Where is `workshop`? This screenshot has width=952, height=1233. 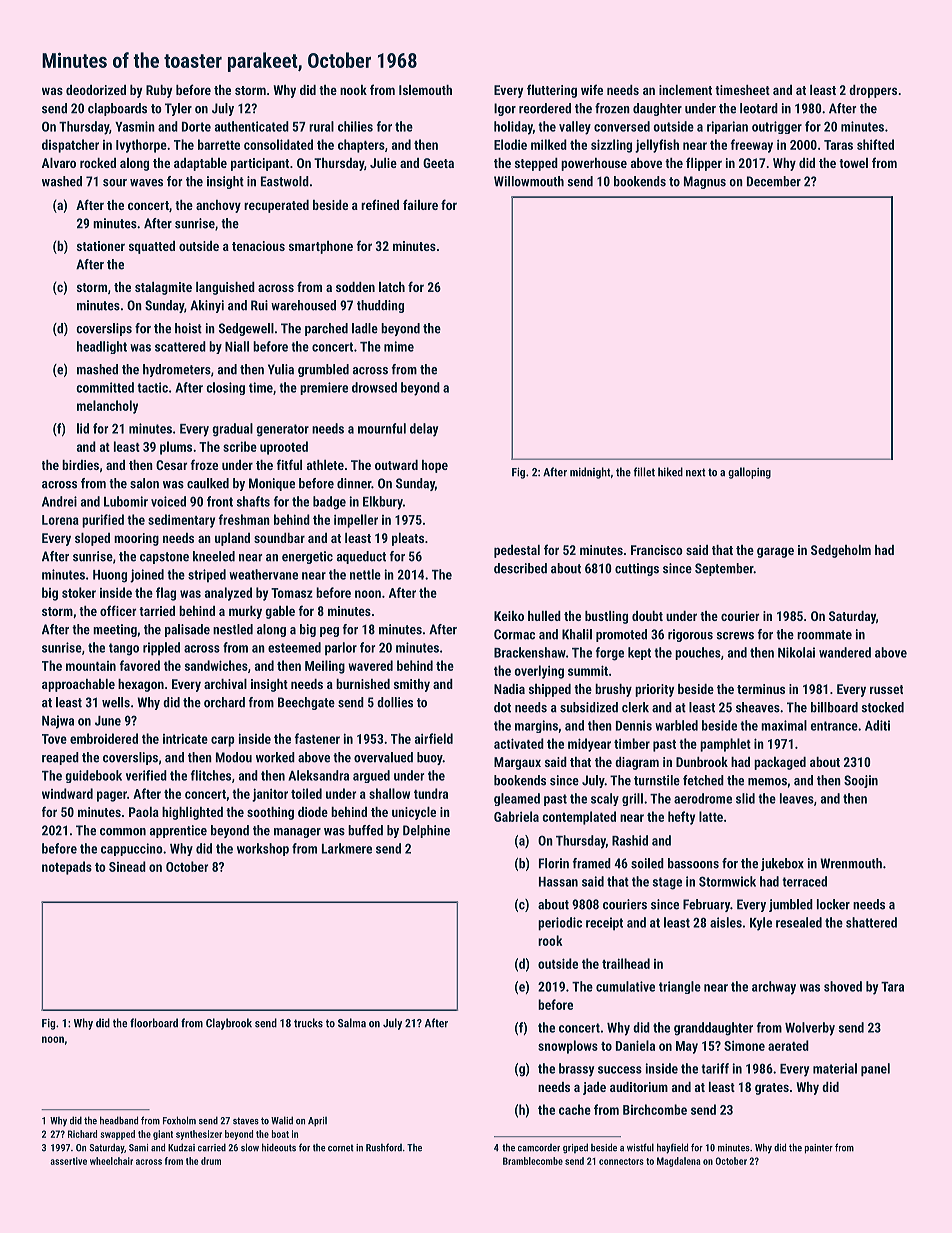
workshop is located at coordinates (263, 849).
